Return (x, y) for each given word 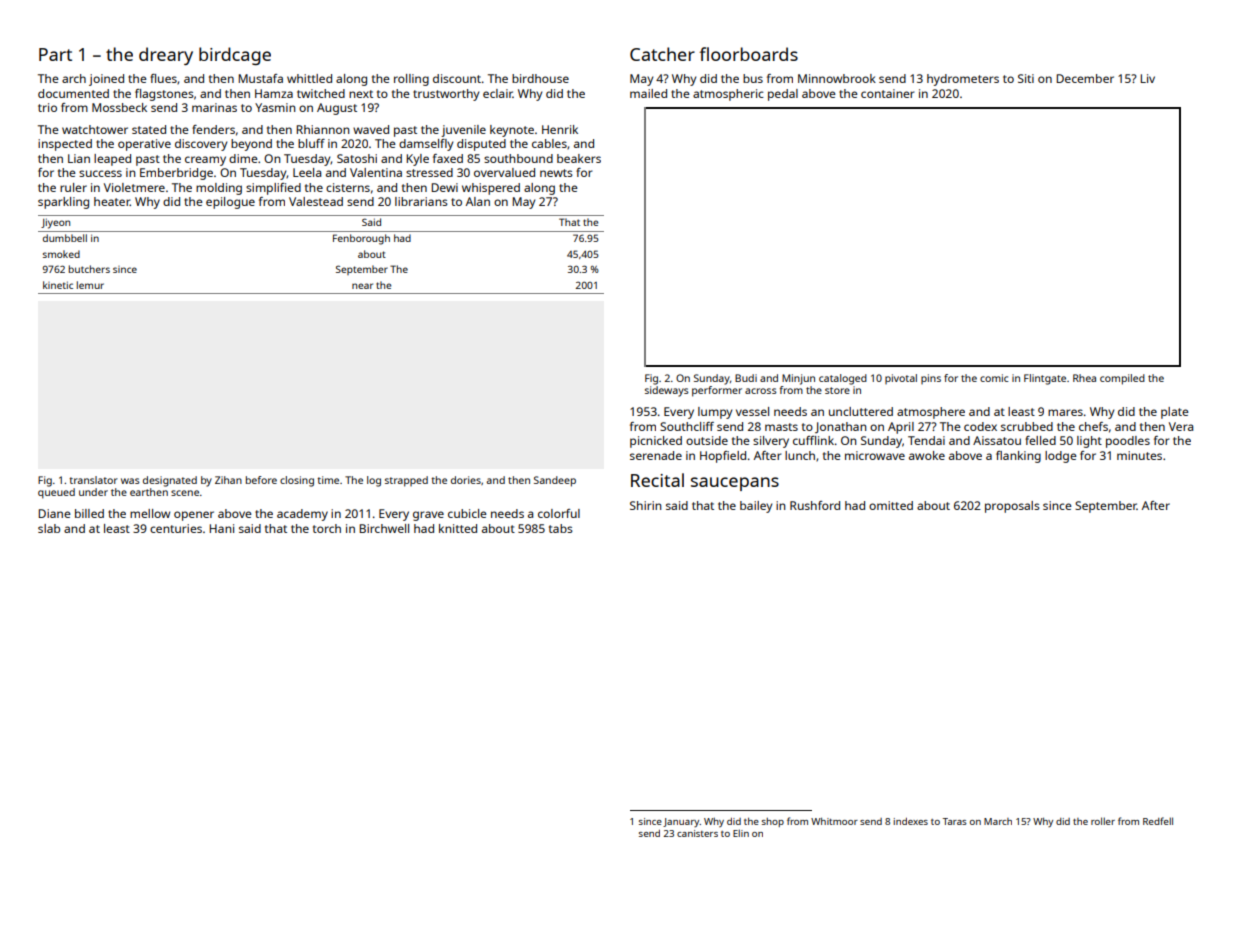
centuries (176, 528)
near (362, 286)
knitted (458, 528)
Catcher (662, 54)
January (681, 822)
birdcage (235, 56)
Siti (1026, 78)
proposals (1012, 507)
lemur (90, 285)
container (887, 93)
